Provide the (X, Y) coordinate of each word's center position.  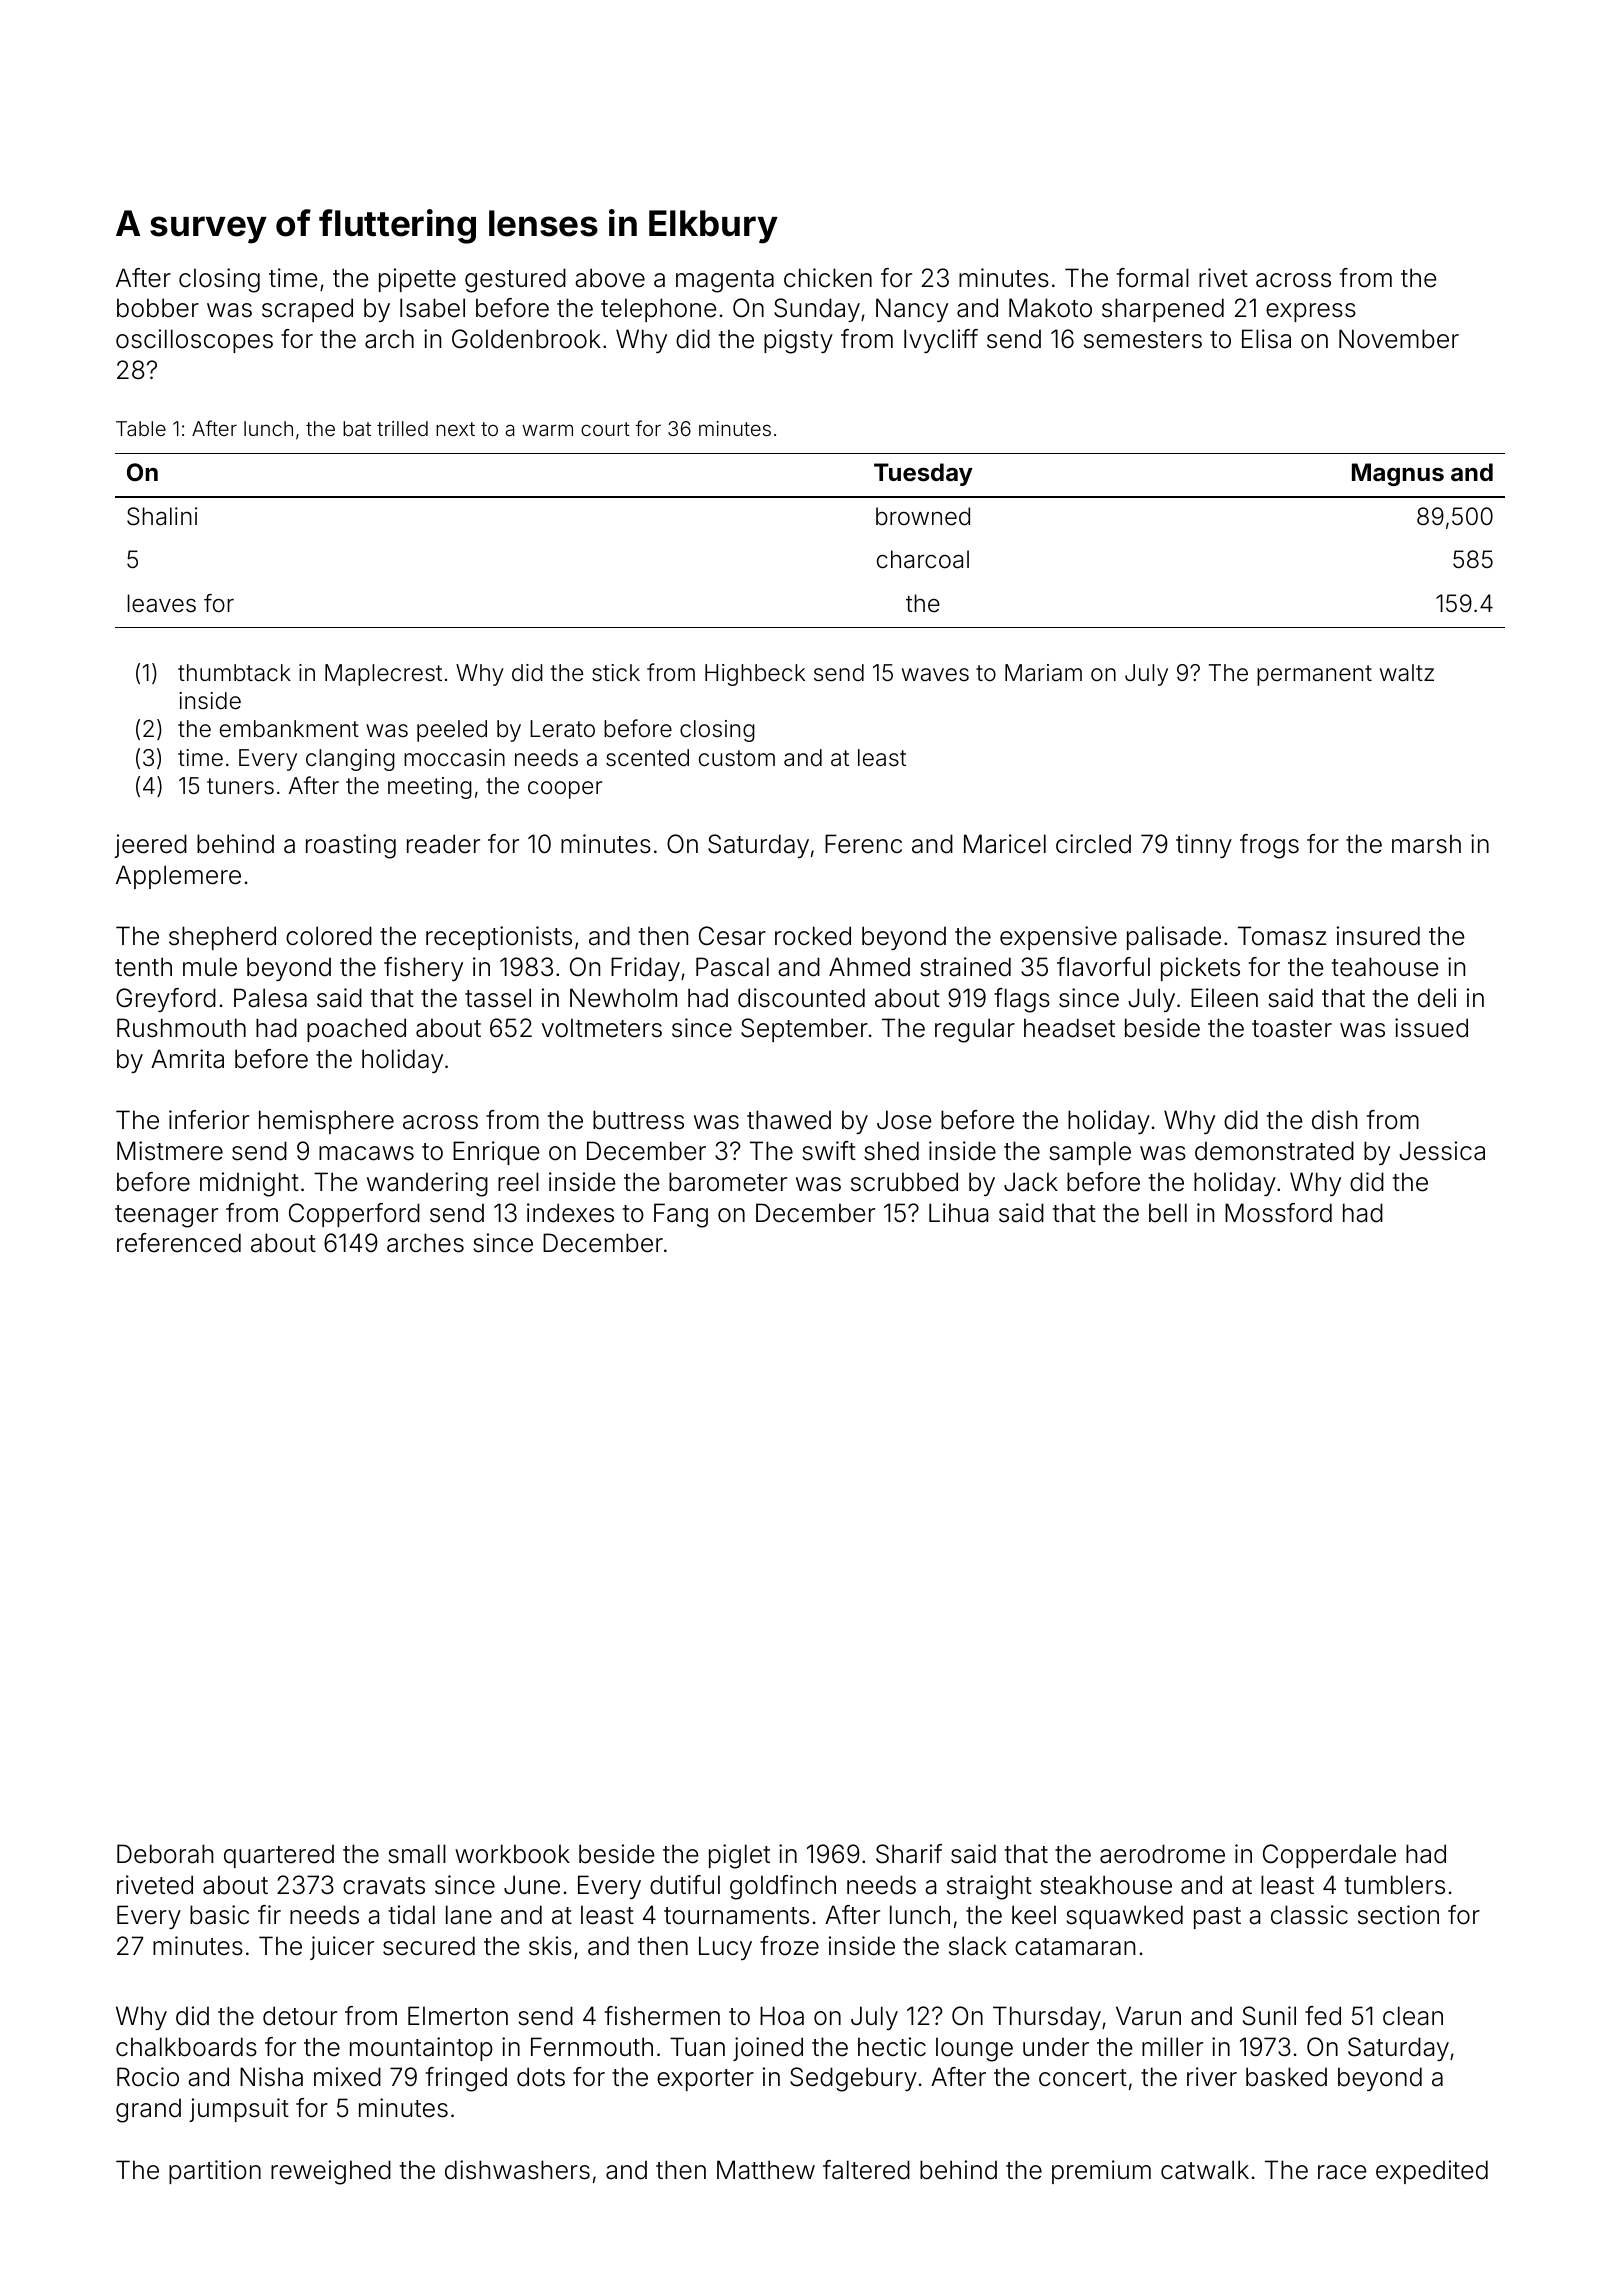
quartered (279, 1856)
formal (1153, 278)
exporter (705, 2080)
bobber (158, 308)
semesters (1143, 340)
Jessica (1442, 1151)
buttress (638, 1120)
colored (329, 936)
